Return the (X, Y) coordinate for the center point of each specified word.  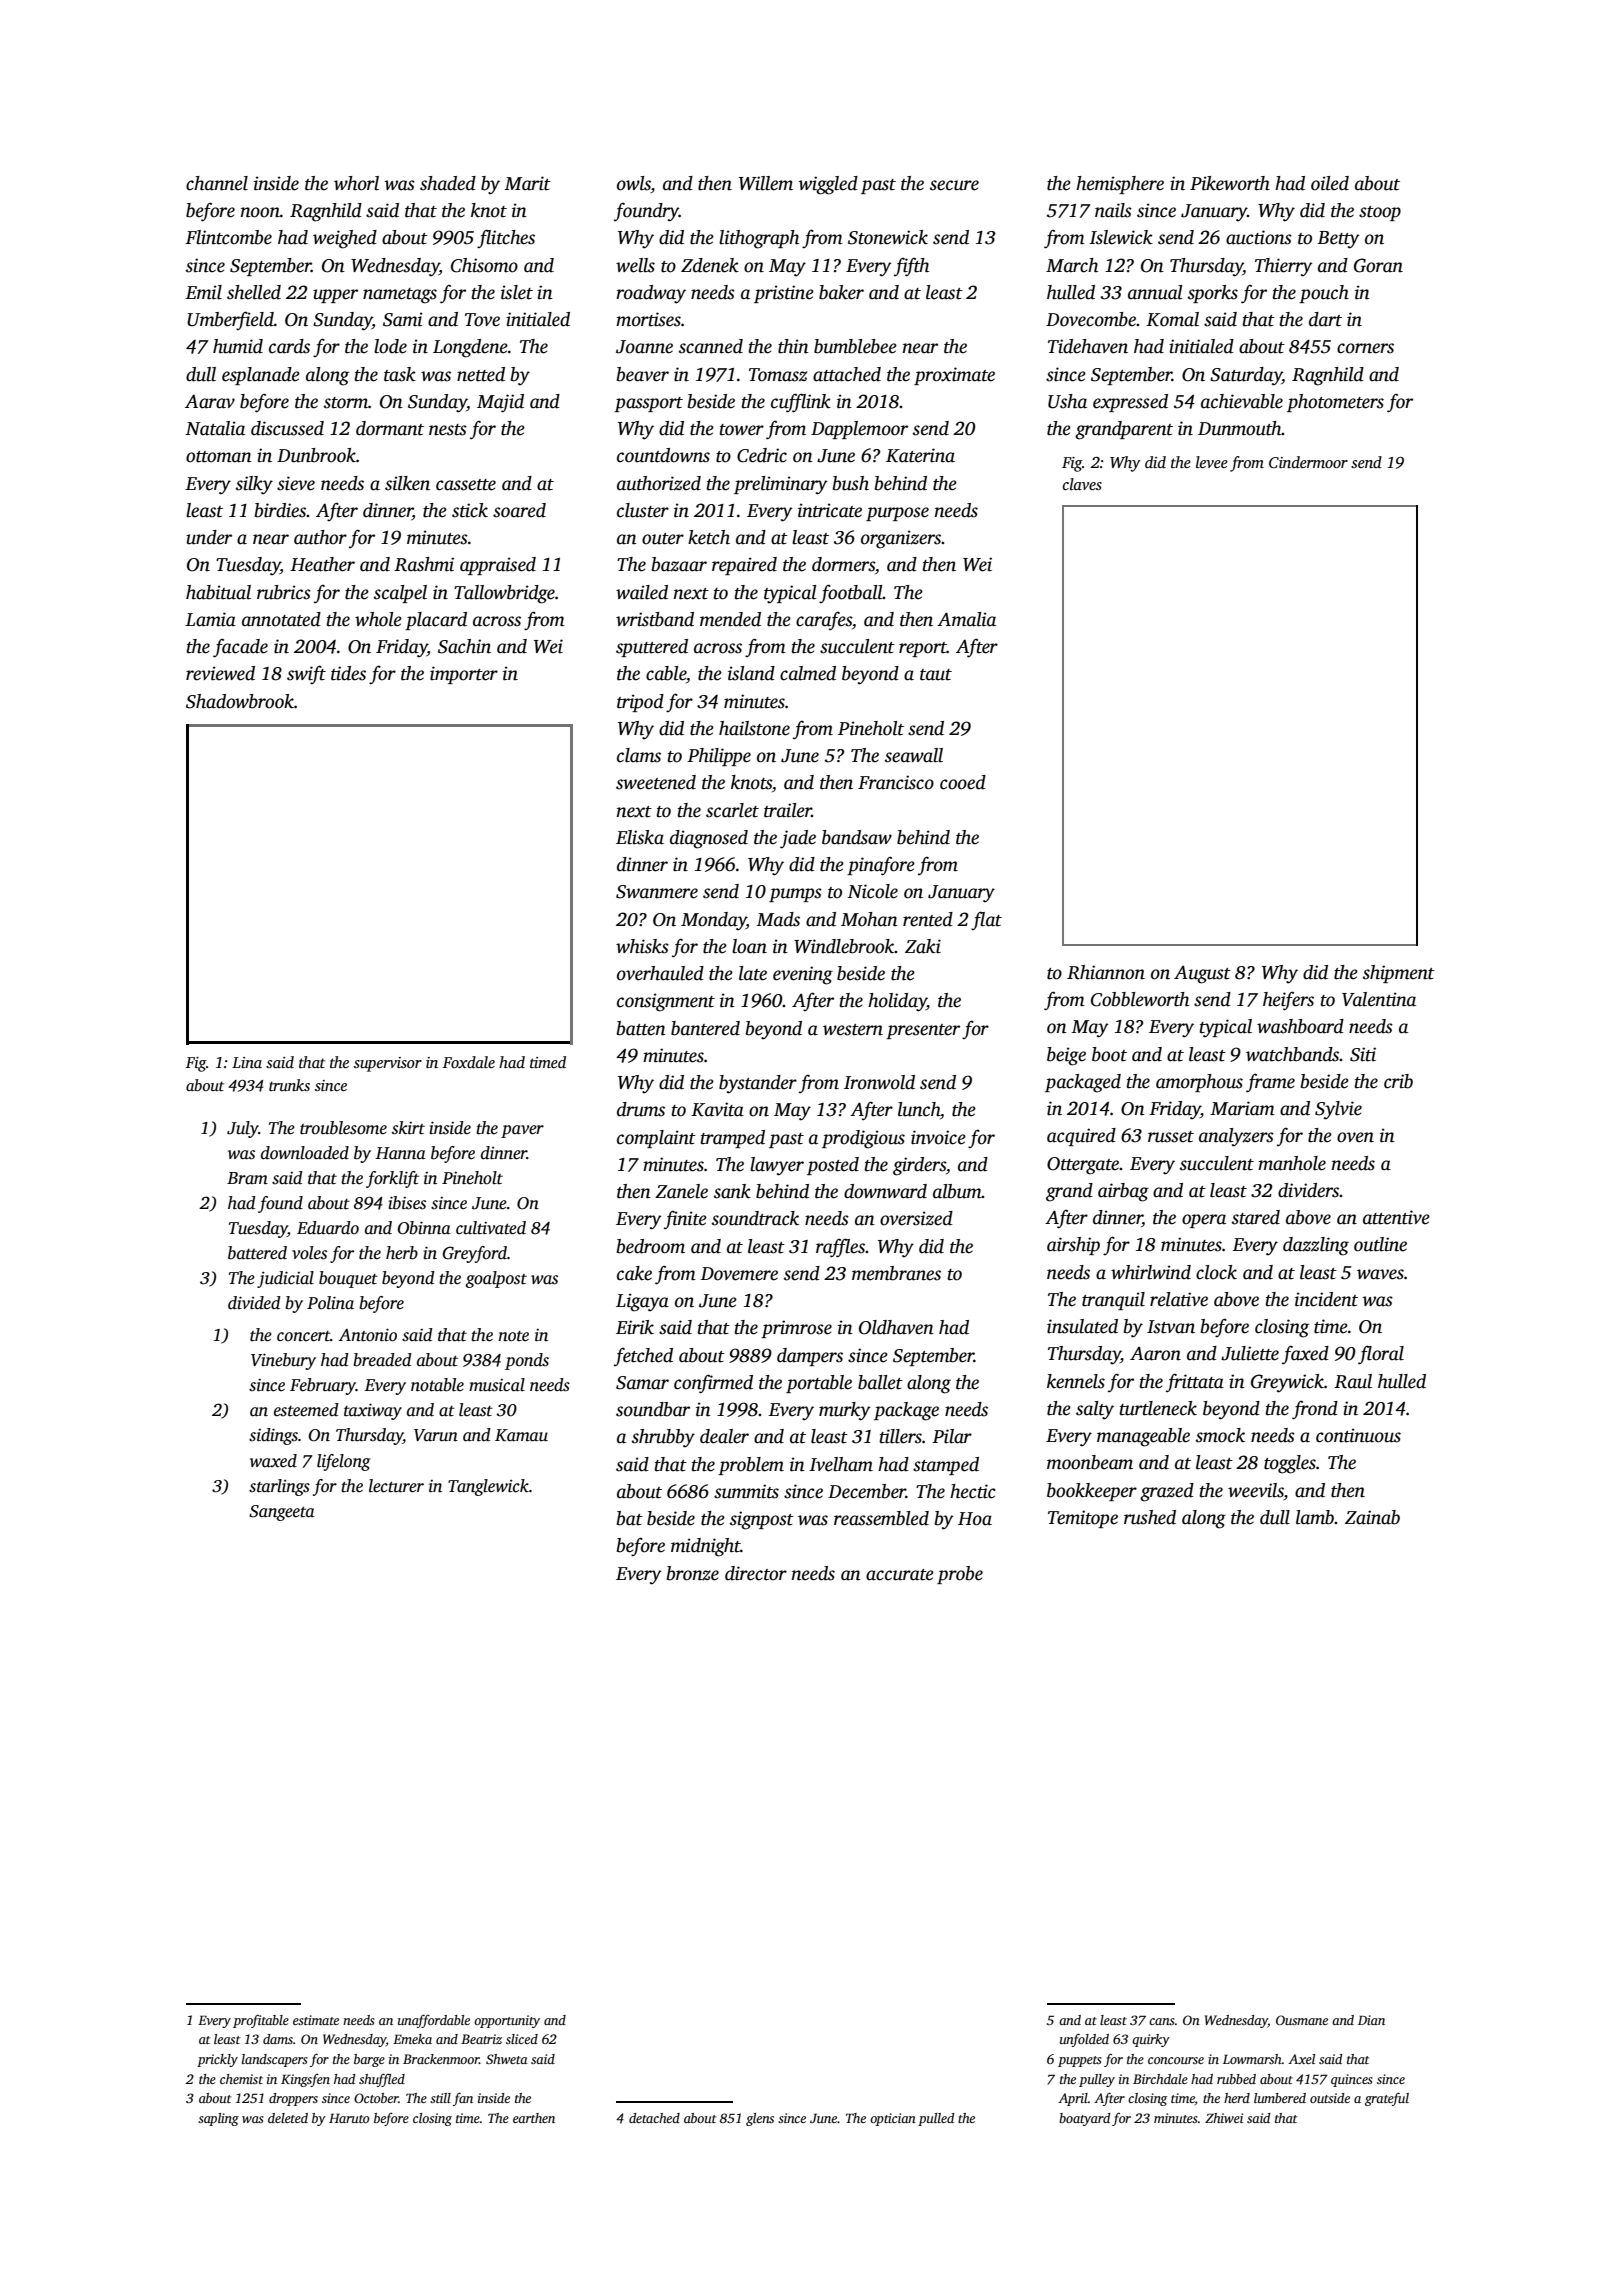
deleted (288, 2118)
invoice (938, 1137)
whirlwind (1151, 1272)
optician (893, 2119)
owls (634, 184)
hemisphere (1120, 185)
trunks (289, 1085)
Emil (203, 292)
